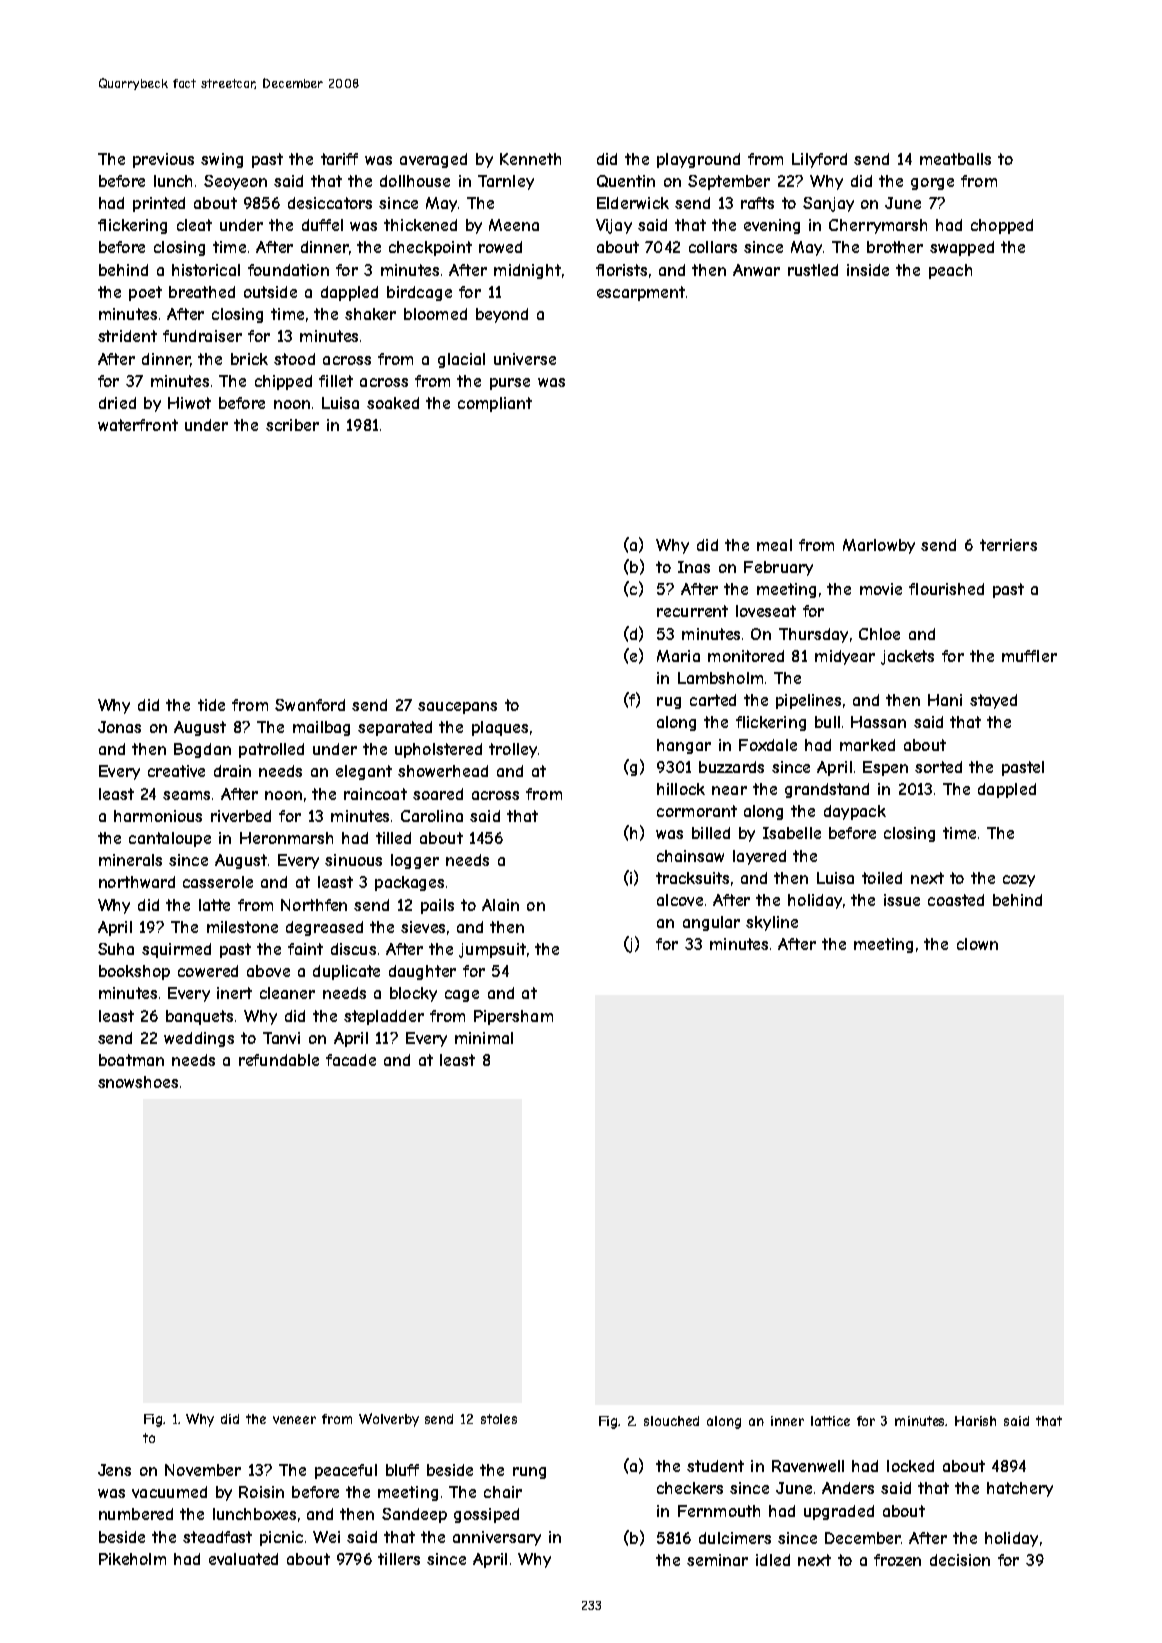 The height and width of the screenshot is (1643, 1162). What do you see at coordinates (902, 900) in the screenshot?
I see `issue` at bounding box center [902, 900].
